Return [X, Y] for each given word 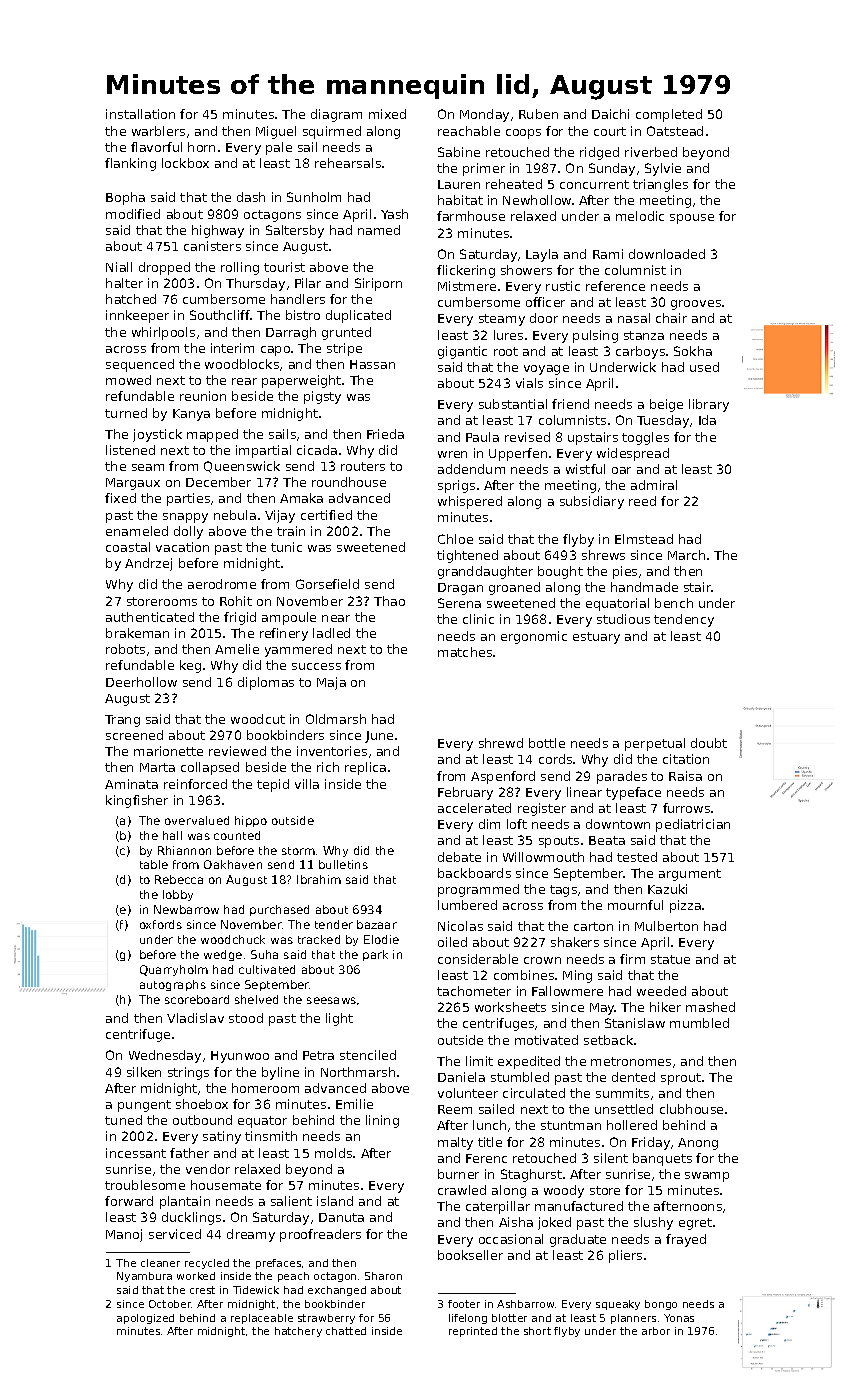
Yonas [679, 1318]
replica [365, 768]
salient [291, 1201]
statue [670, 959]
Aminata [131, 784]
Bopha [125, 198]
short [537, 1331]
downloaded [667, 254]
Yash [394, 214]
